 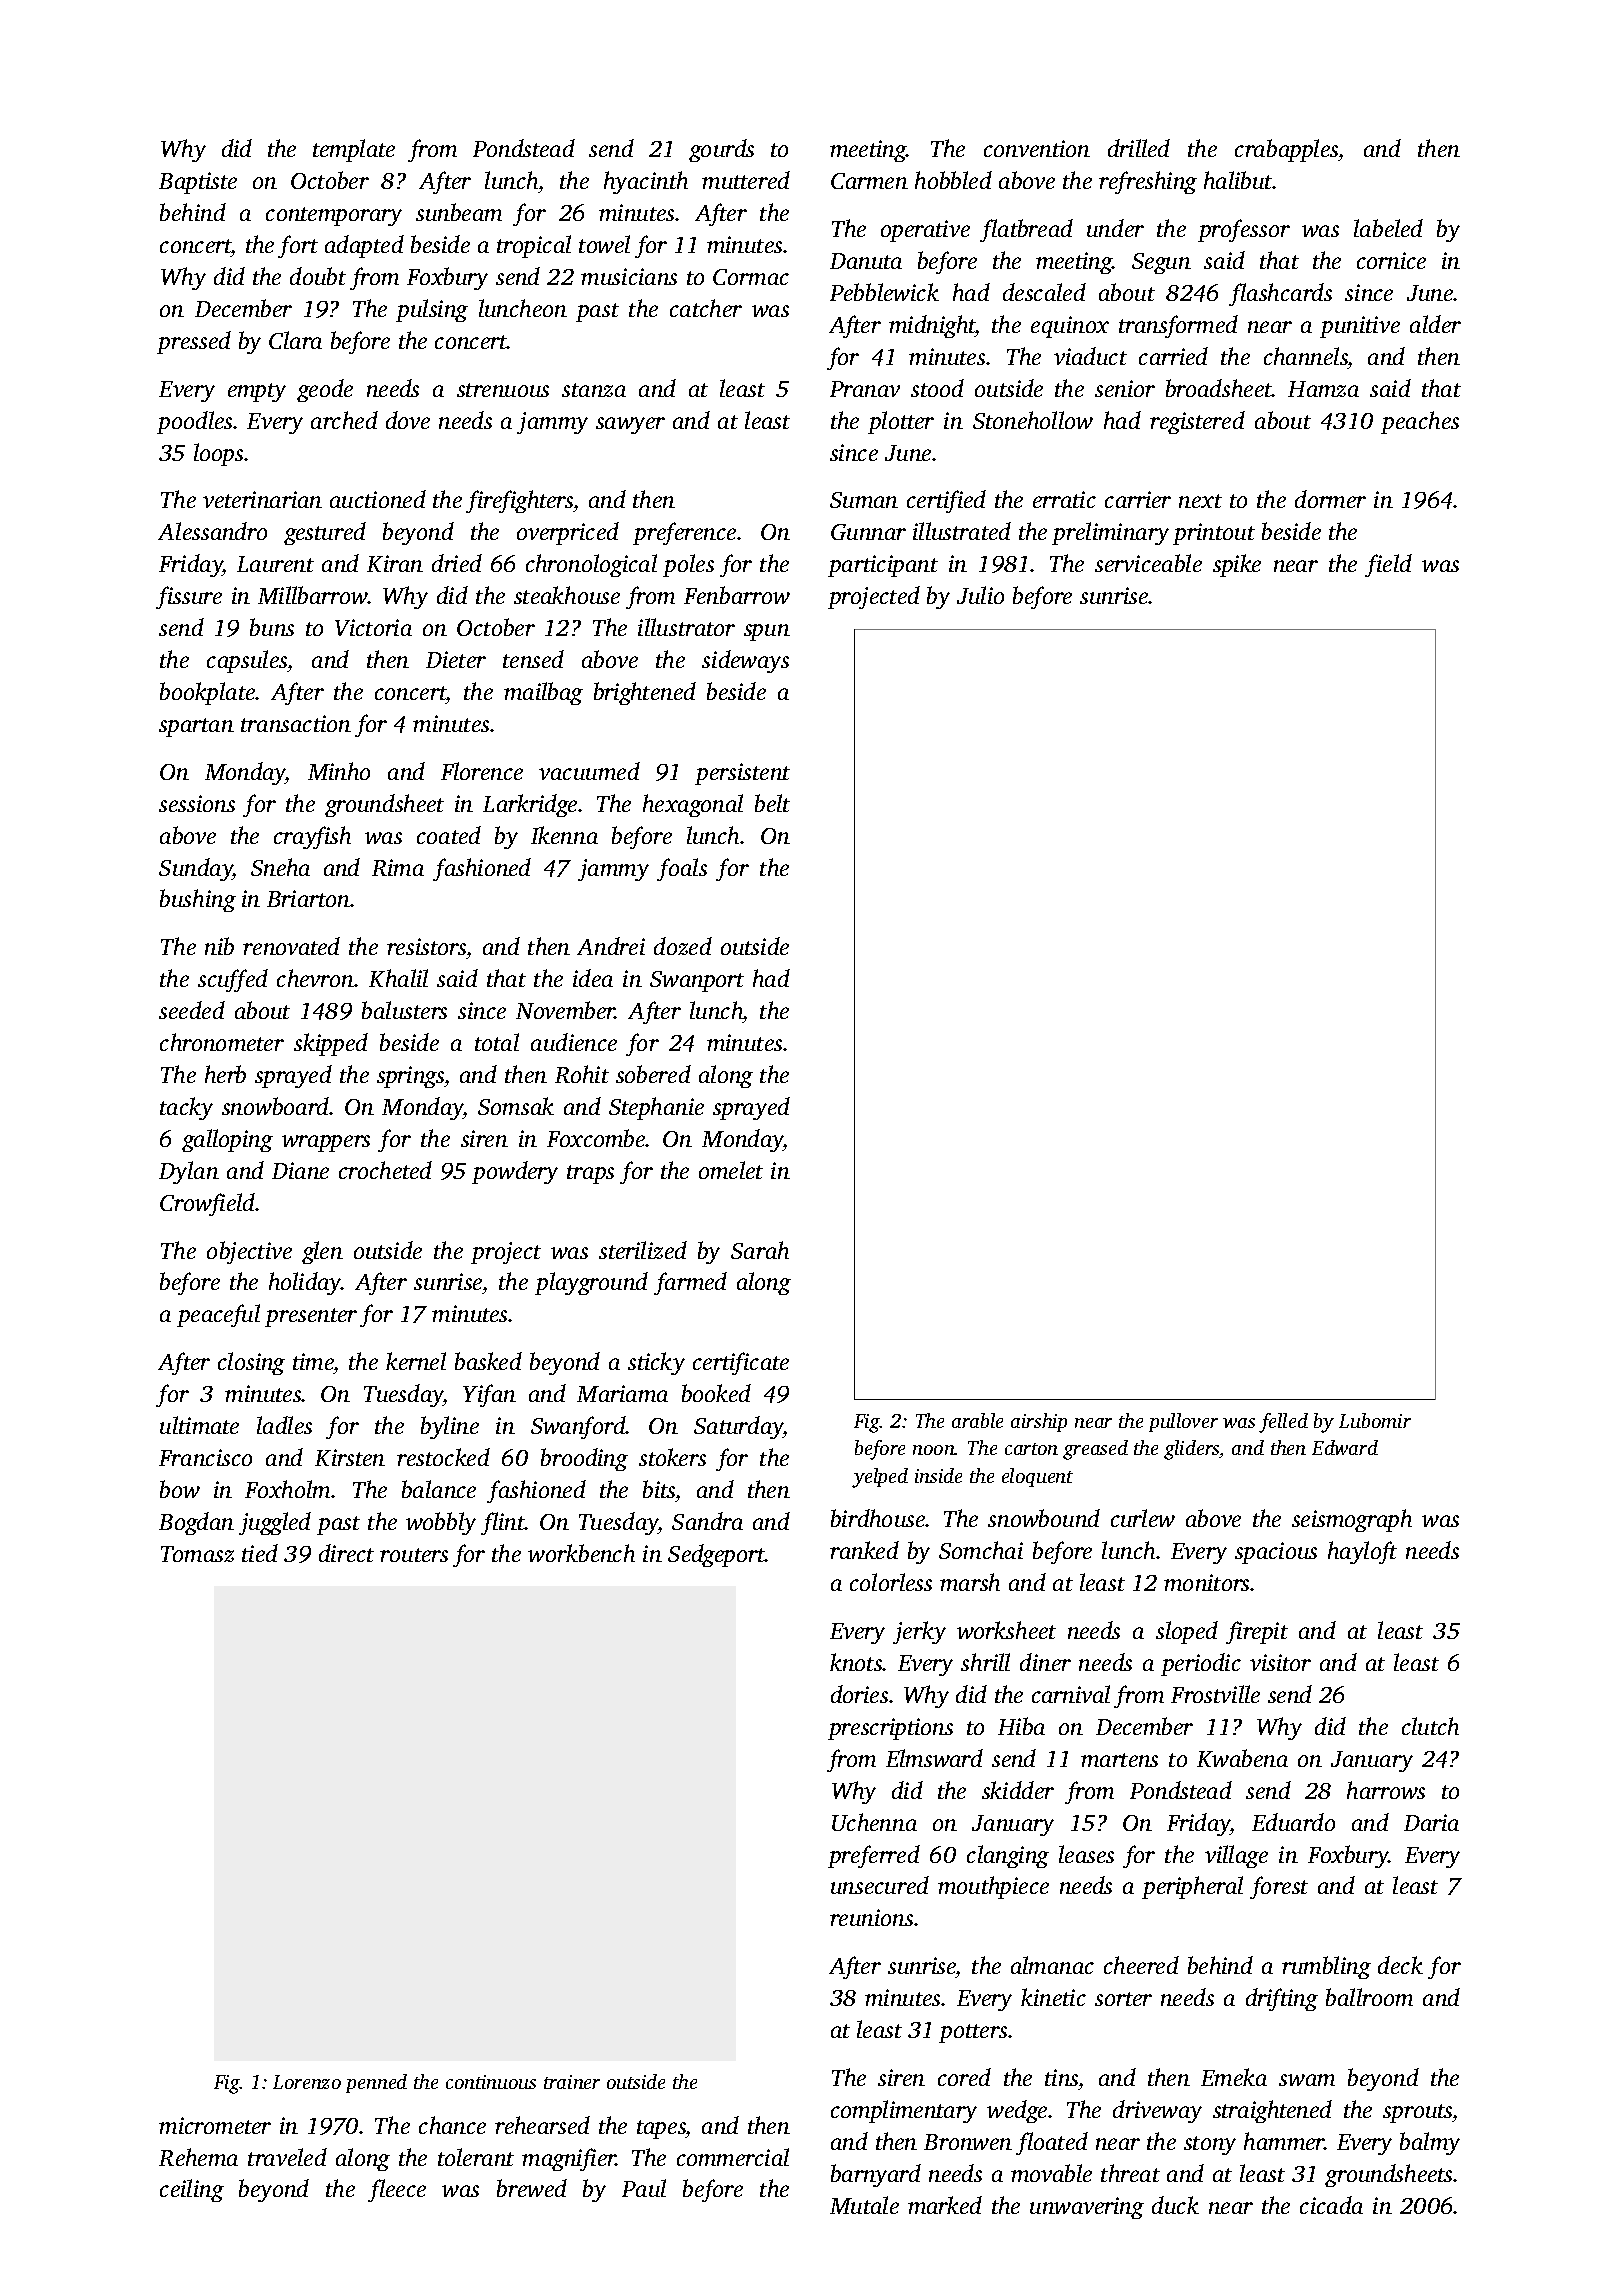 I want to click on continuous, so click(x=491, y=2082).
